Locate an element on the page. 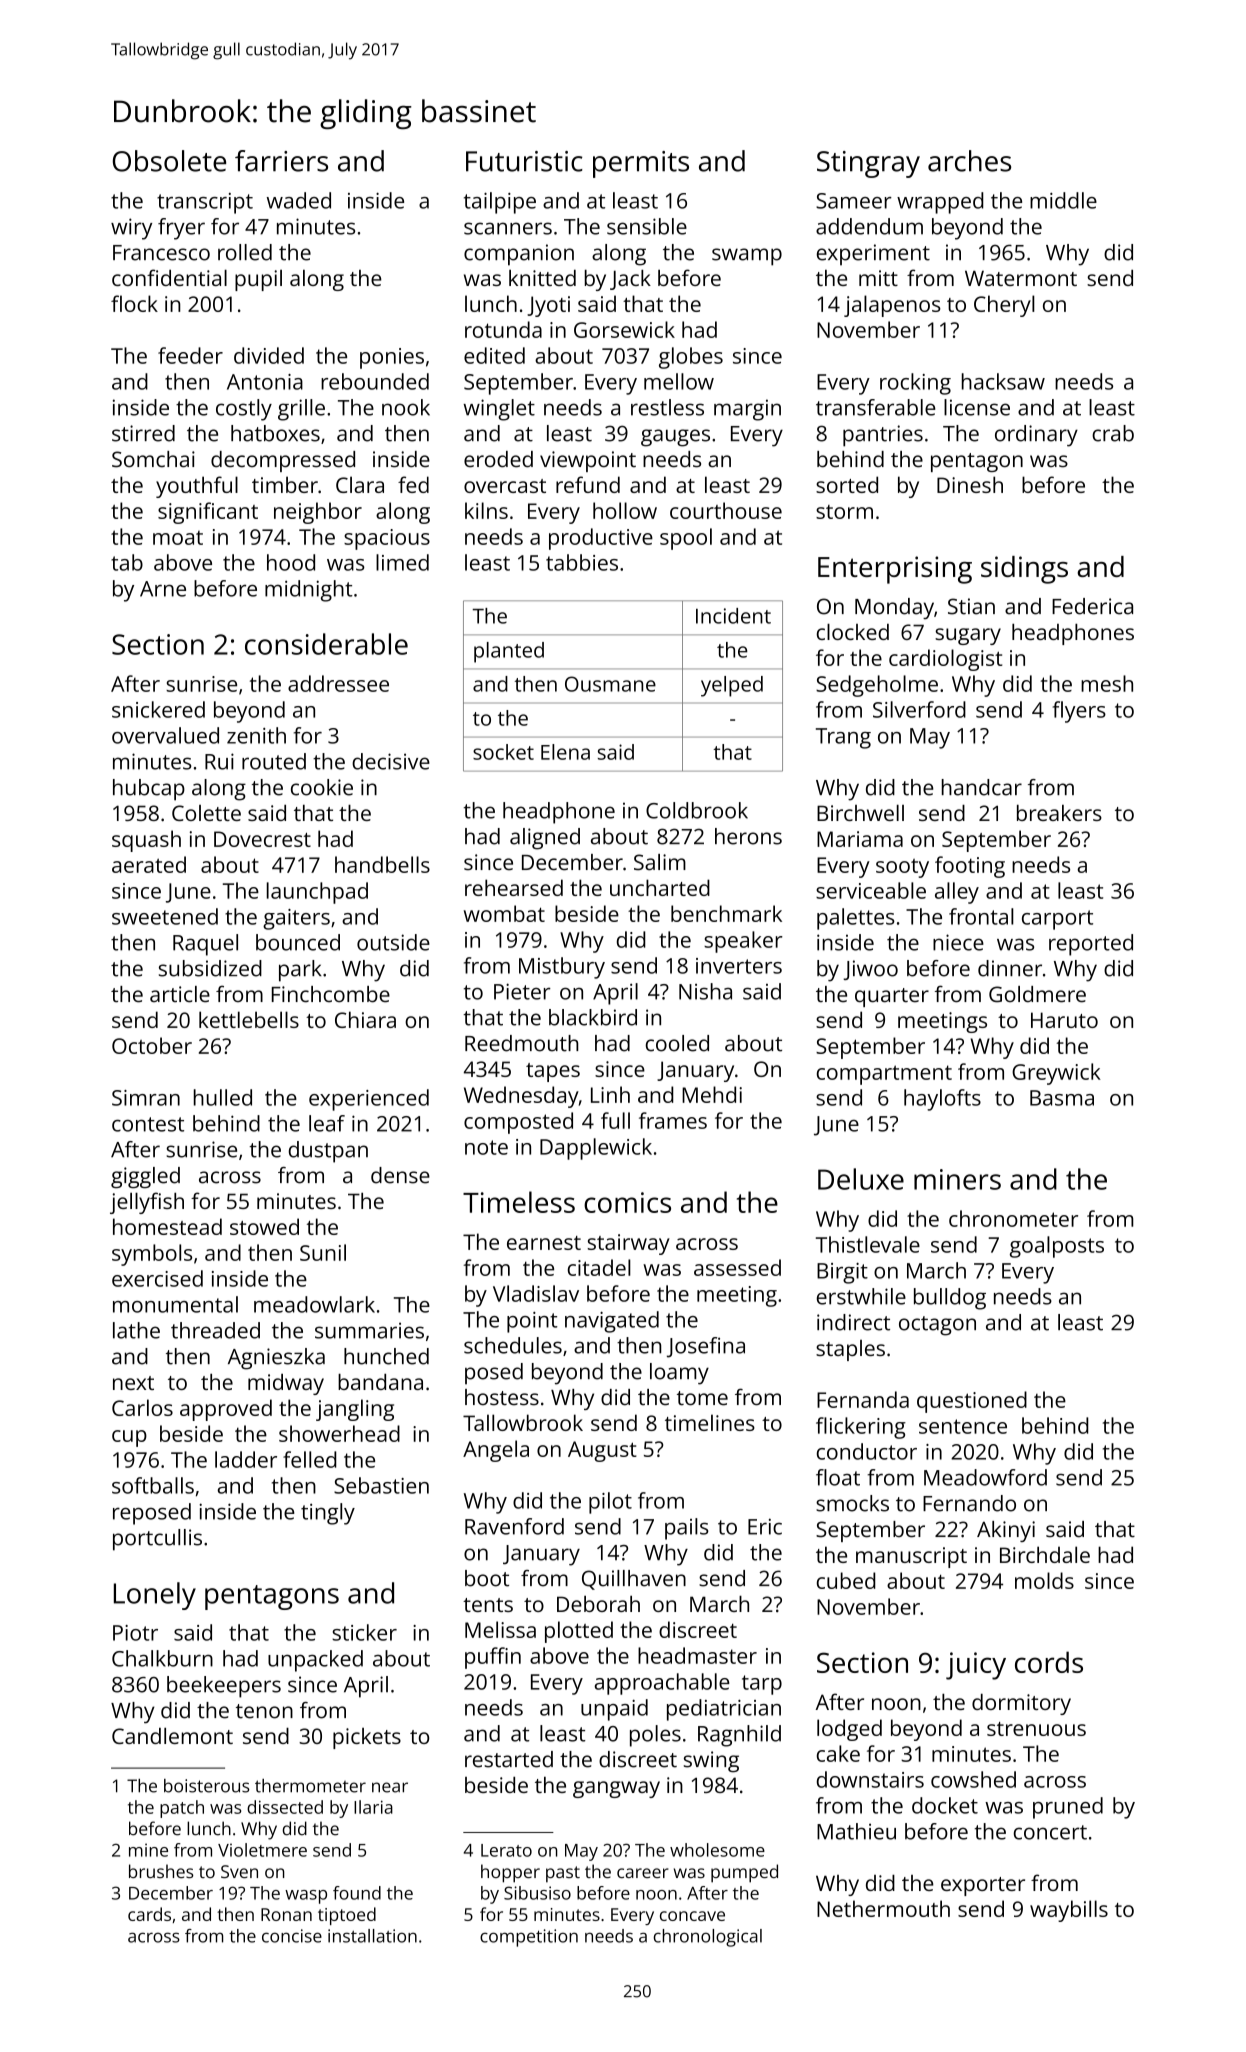  limed is located at coordinates (402, 562).
